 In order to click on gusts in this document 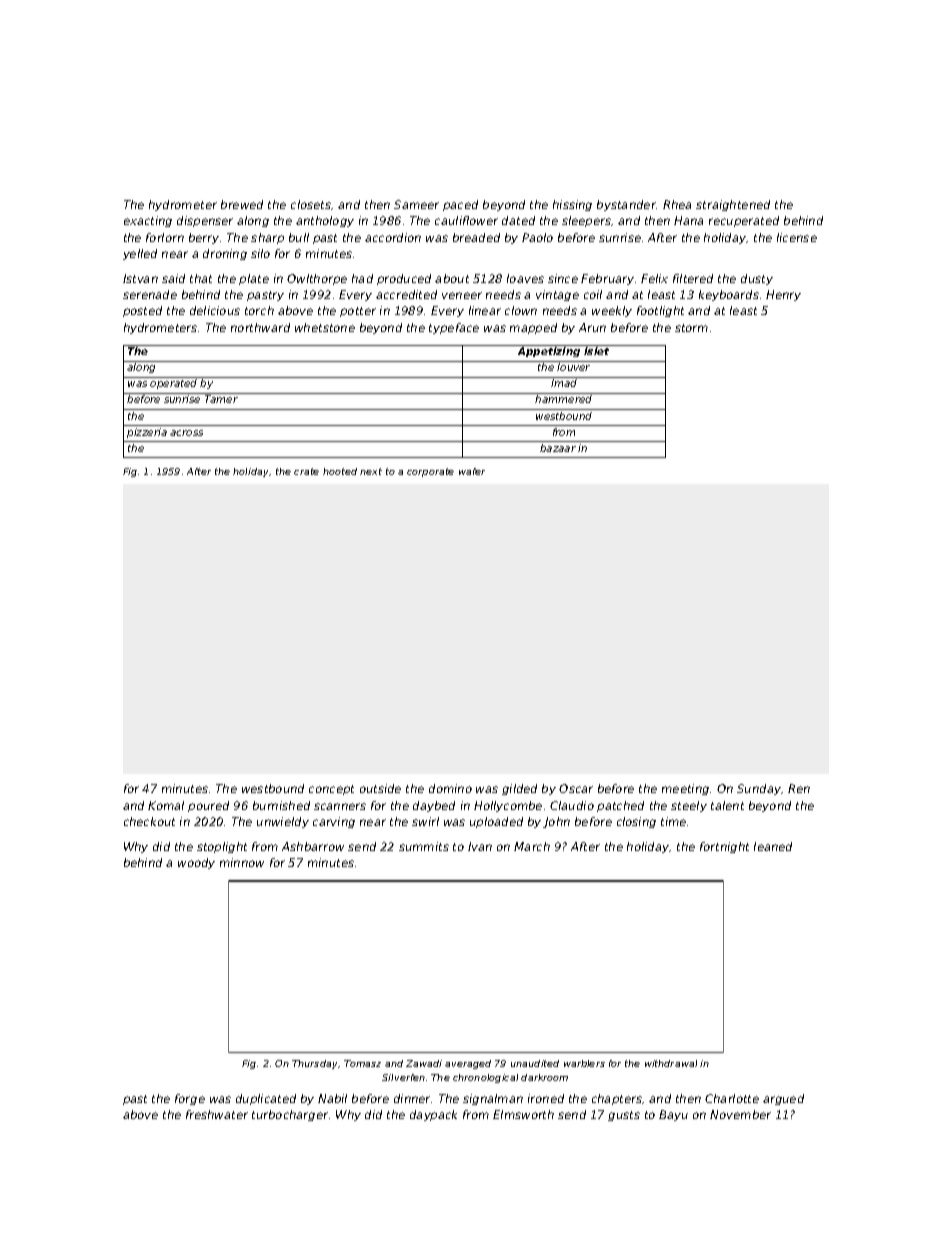, I will do `click(624, 1116)`.
